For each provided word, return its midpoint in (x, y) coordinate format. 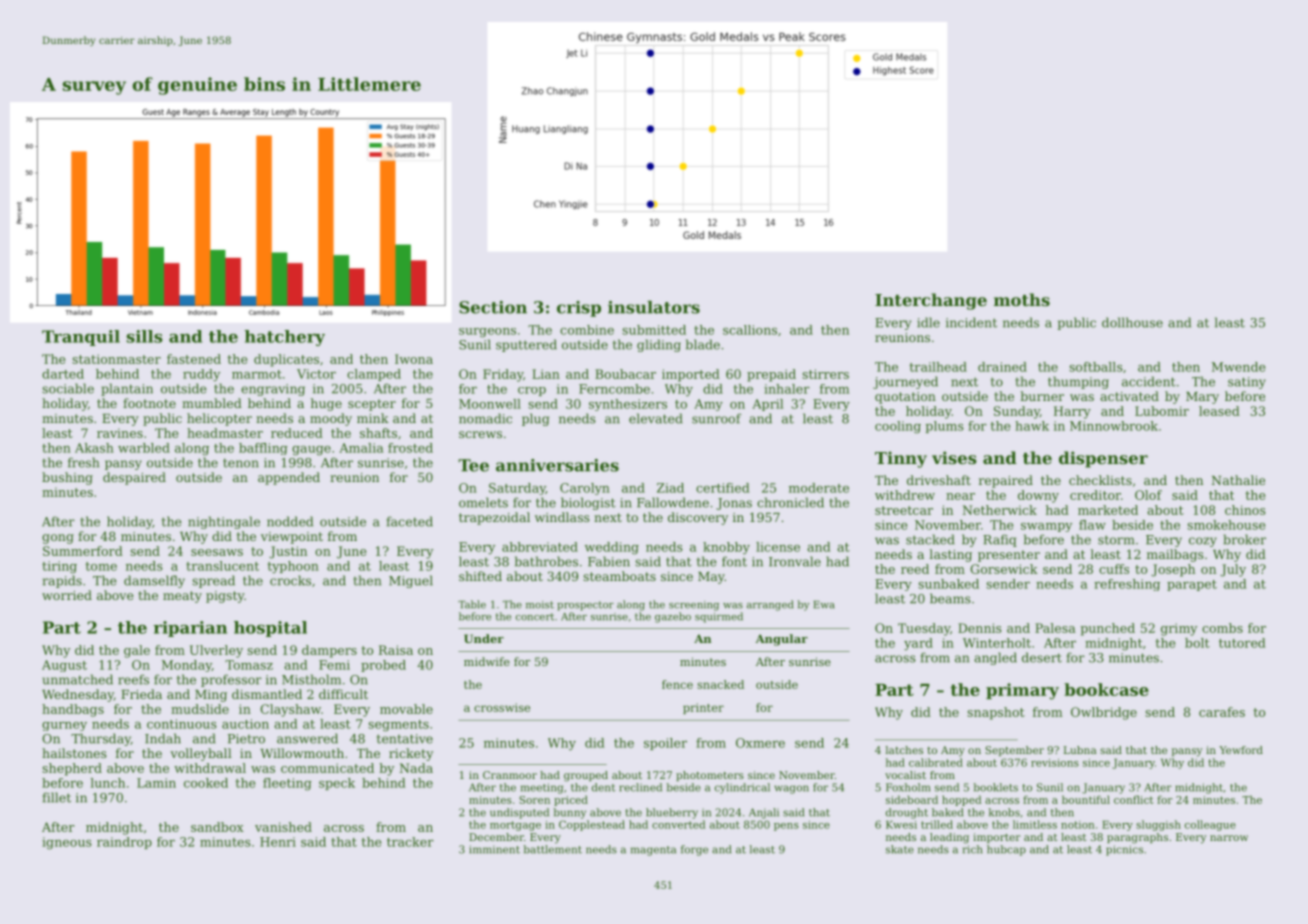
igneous (67, 843)
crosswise (502, 707)
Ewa (824, 605)
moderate (819, 488)
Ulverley (216, 651)
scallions (750, 330)
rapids (62, 581)
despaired (134, 478)
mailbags (1175, 555)
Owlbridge (1104, 713)
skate (900, 849)
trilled (937, 824)
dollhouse (1132, 322)
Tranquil (81, 338)
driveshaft (939, 480)
